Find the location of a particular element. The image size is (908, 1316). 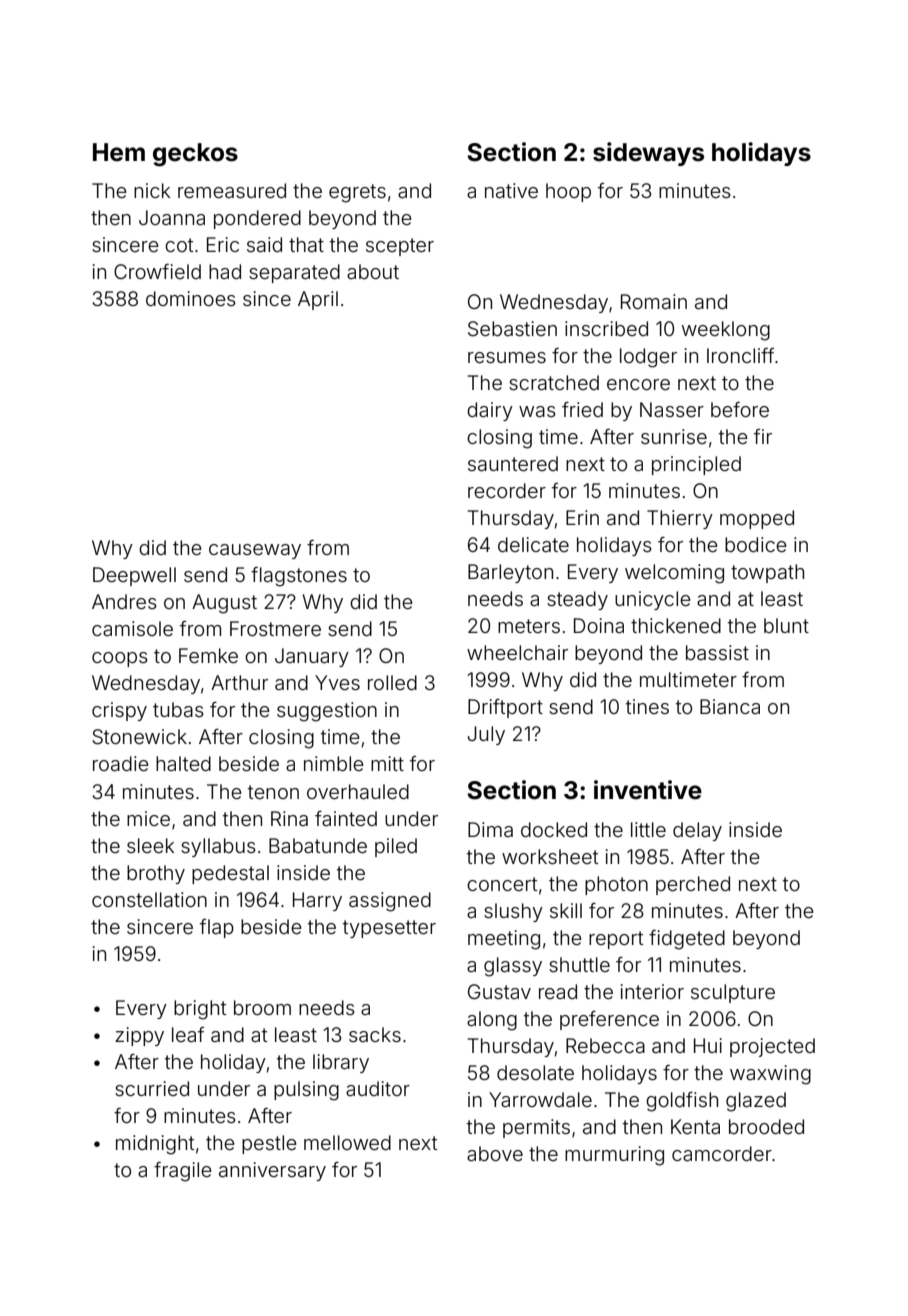

hoop is located at coordinates (568, 192).
